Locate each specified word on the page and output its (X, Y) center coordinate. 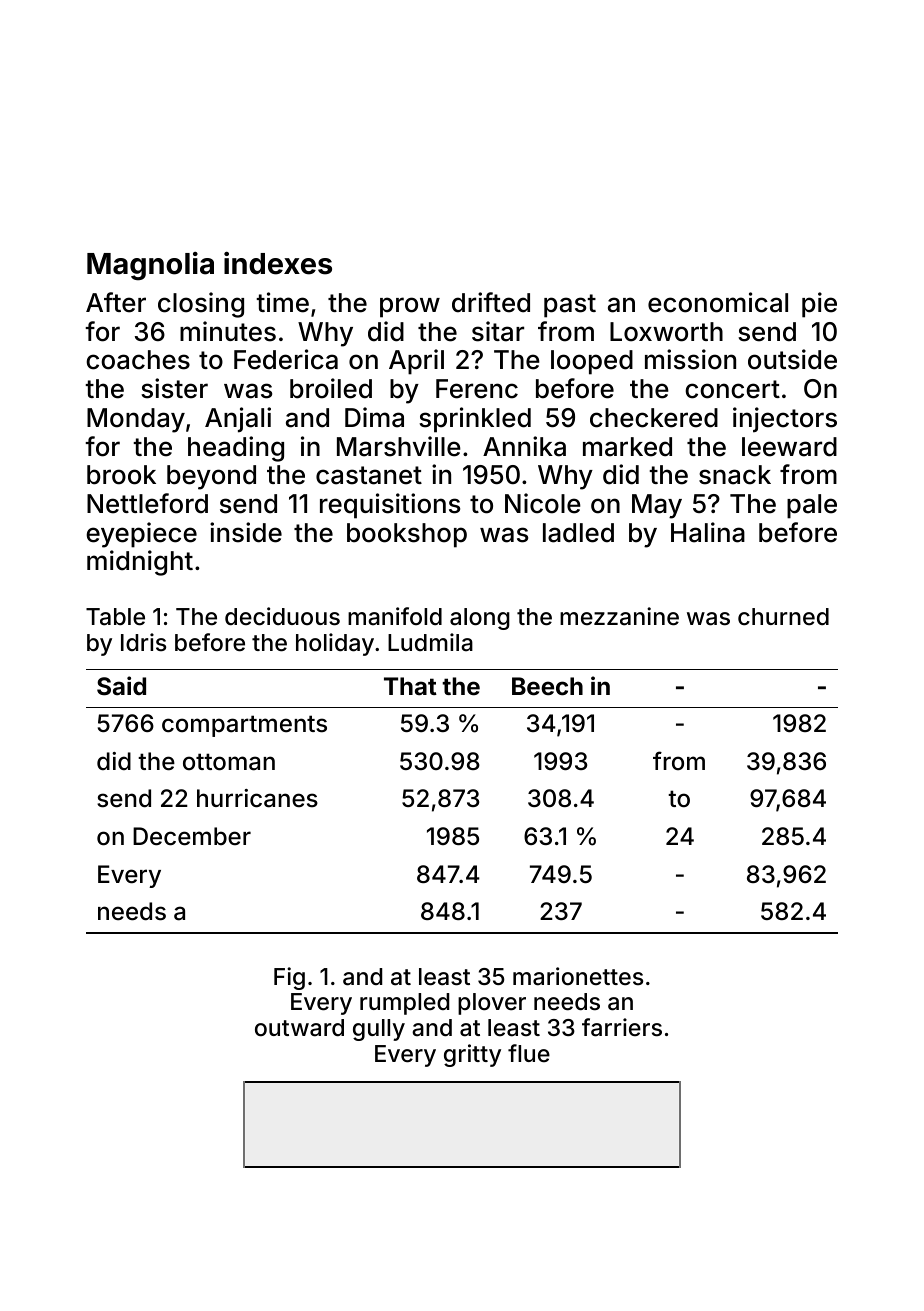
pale (812, 506)
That (410, 686)
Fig (289, 978)
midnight (140, 563)
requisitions (390, 506)
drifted (491, 302)
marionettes (578, 976)
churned (783, 617)
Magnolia (150, 266)
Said (121, 686)
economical (718, 302)
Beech (547, 686)
